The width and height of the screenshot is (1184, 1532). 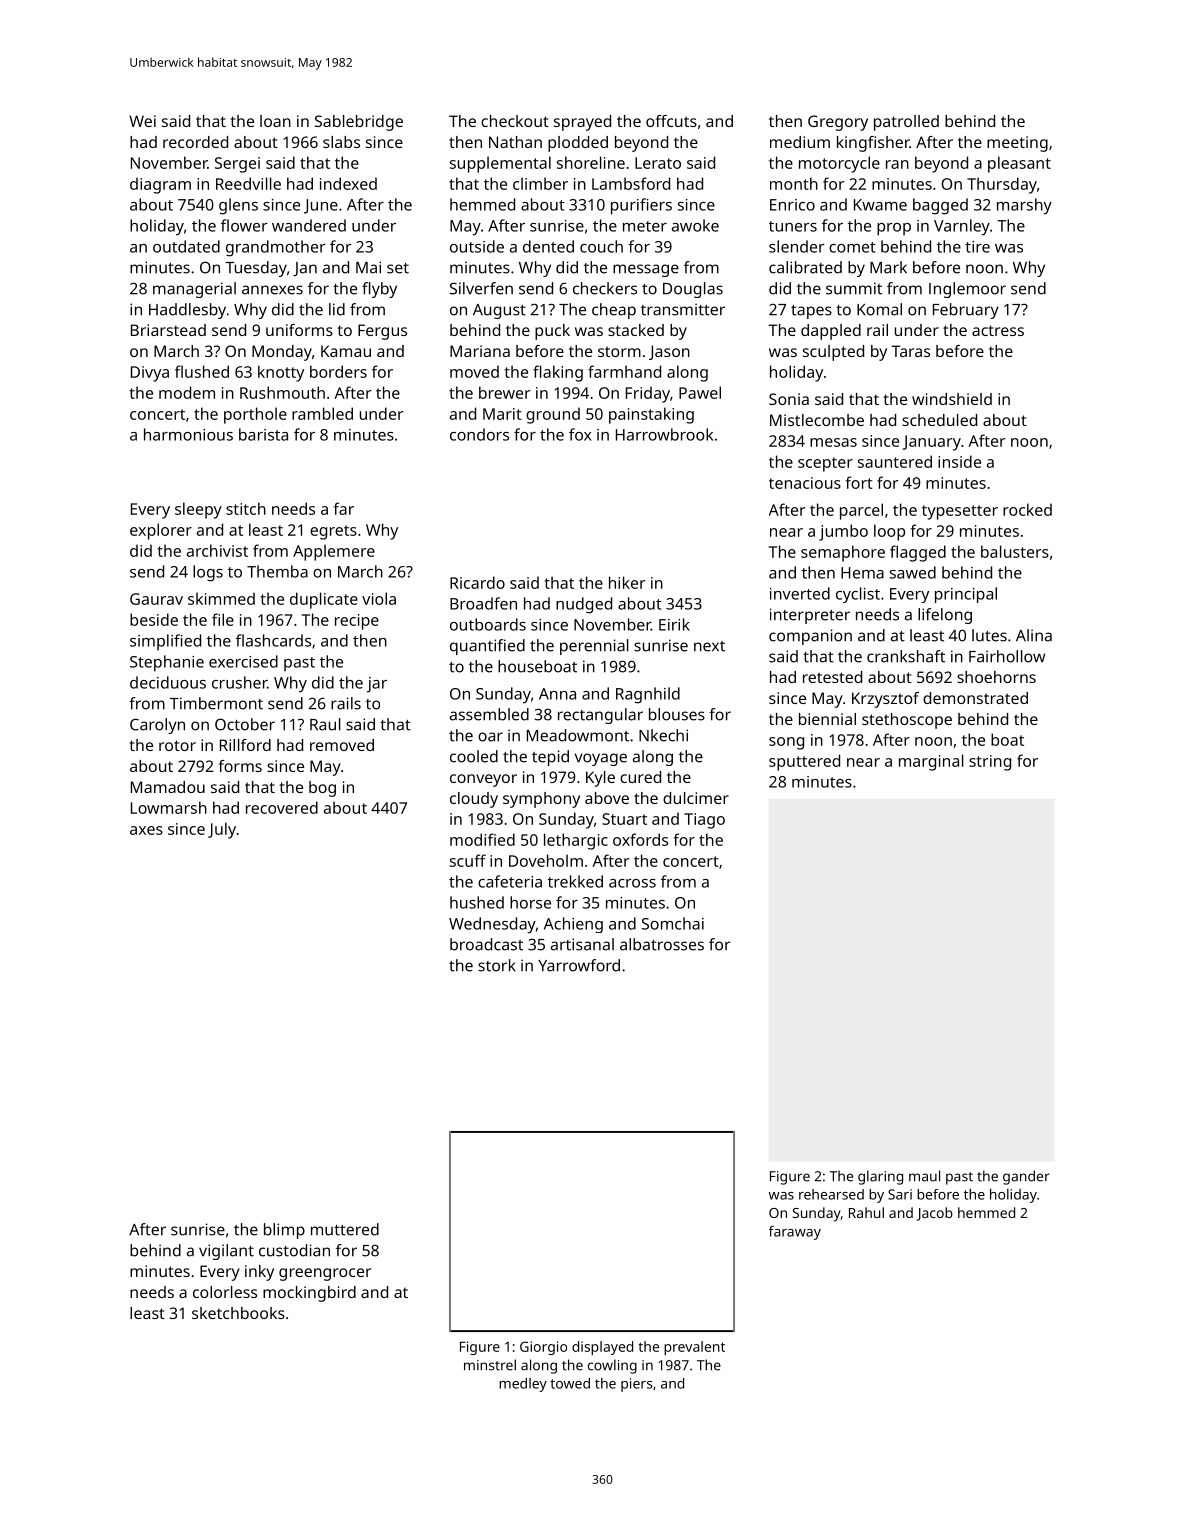 I want to click on bog, so click(x=322, y=789).
